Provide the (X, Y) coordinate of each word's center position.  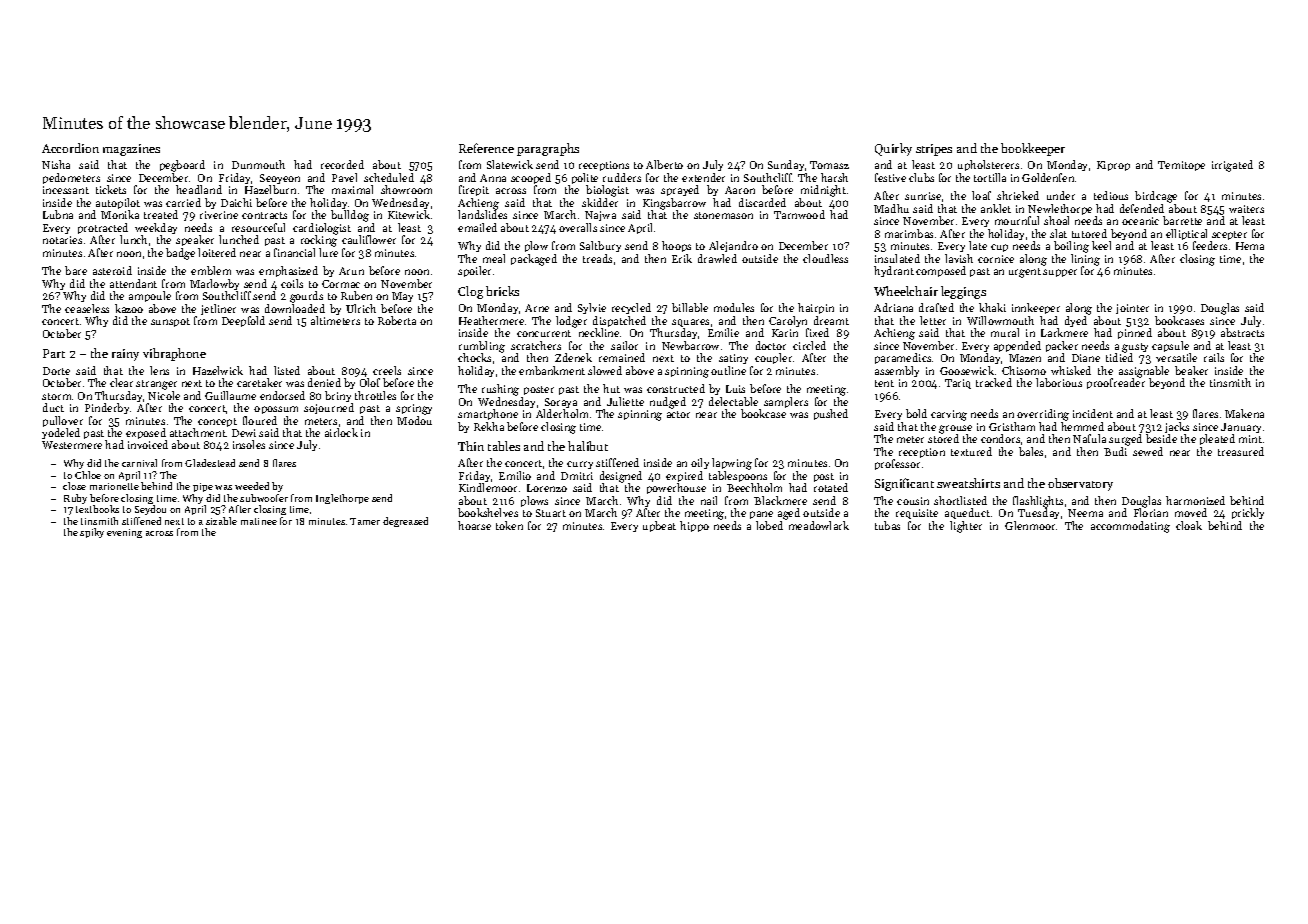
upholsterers (988, 165)
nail (709, 500)
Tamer (365, 521)
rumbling (482, 347)
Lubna (58, 214)
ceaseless (87, 308)
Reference (486, 148)
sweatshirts (968, 483)
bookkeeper (1033, 149)
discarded (762, 202)
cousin (913, 501)
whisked (1071, 370)
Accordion (70, 148)
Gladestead (210, 463)
